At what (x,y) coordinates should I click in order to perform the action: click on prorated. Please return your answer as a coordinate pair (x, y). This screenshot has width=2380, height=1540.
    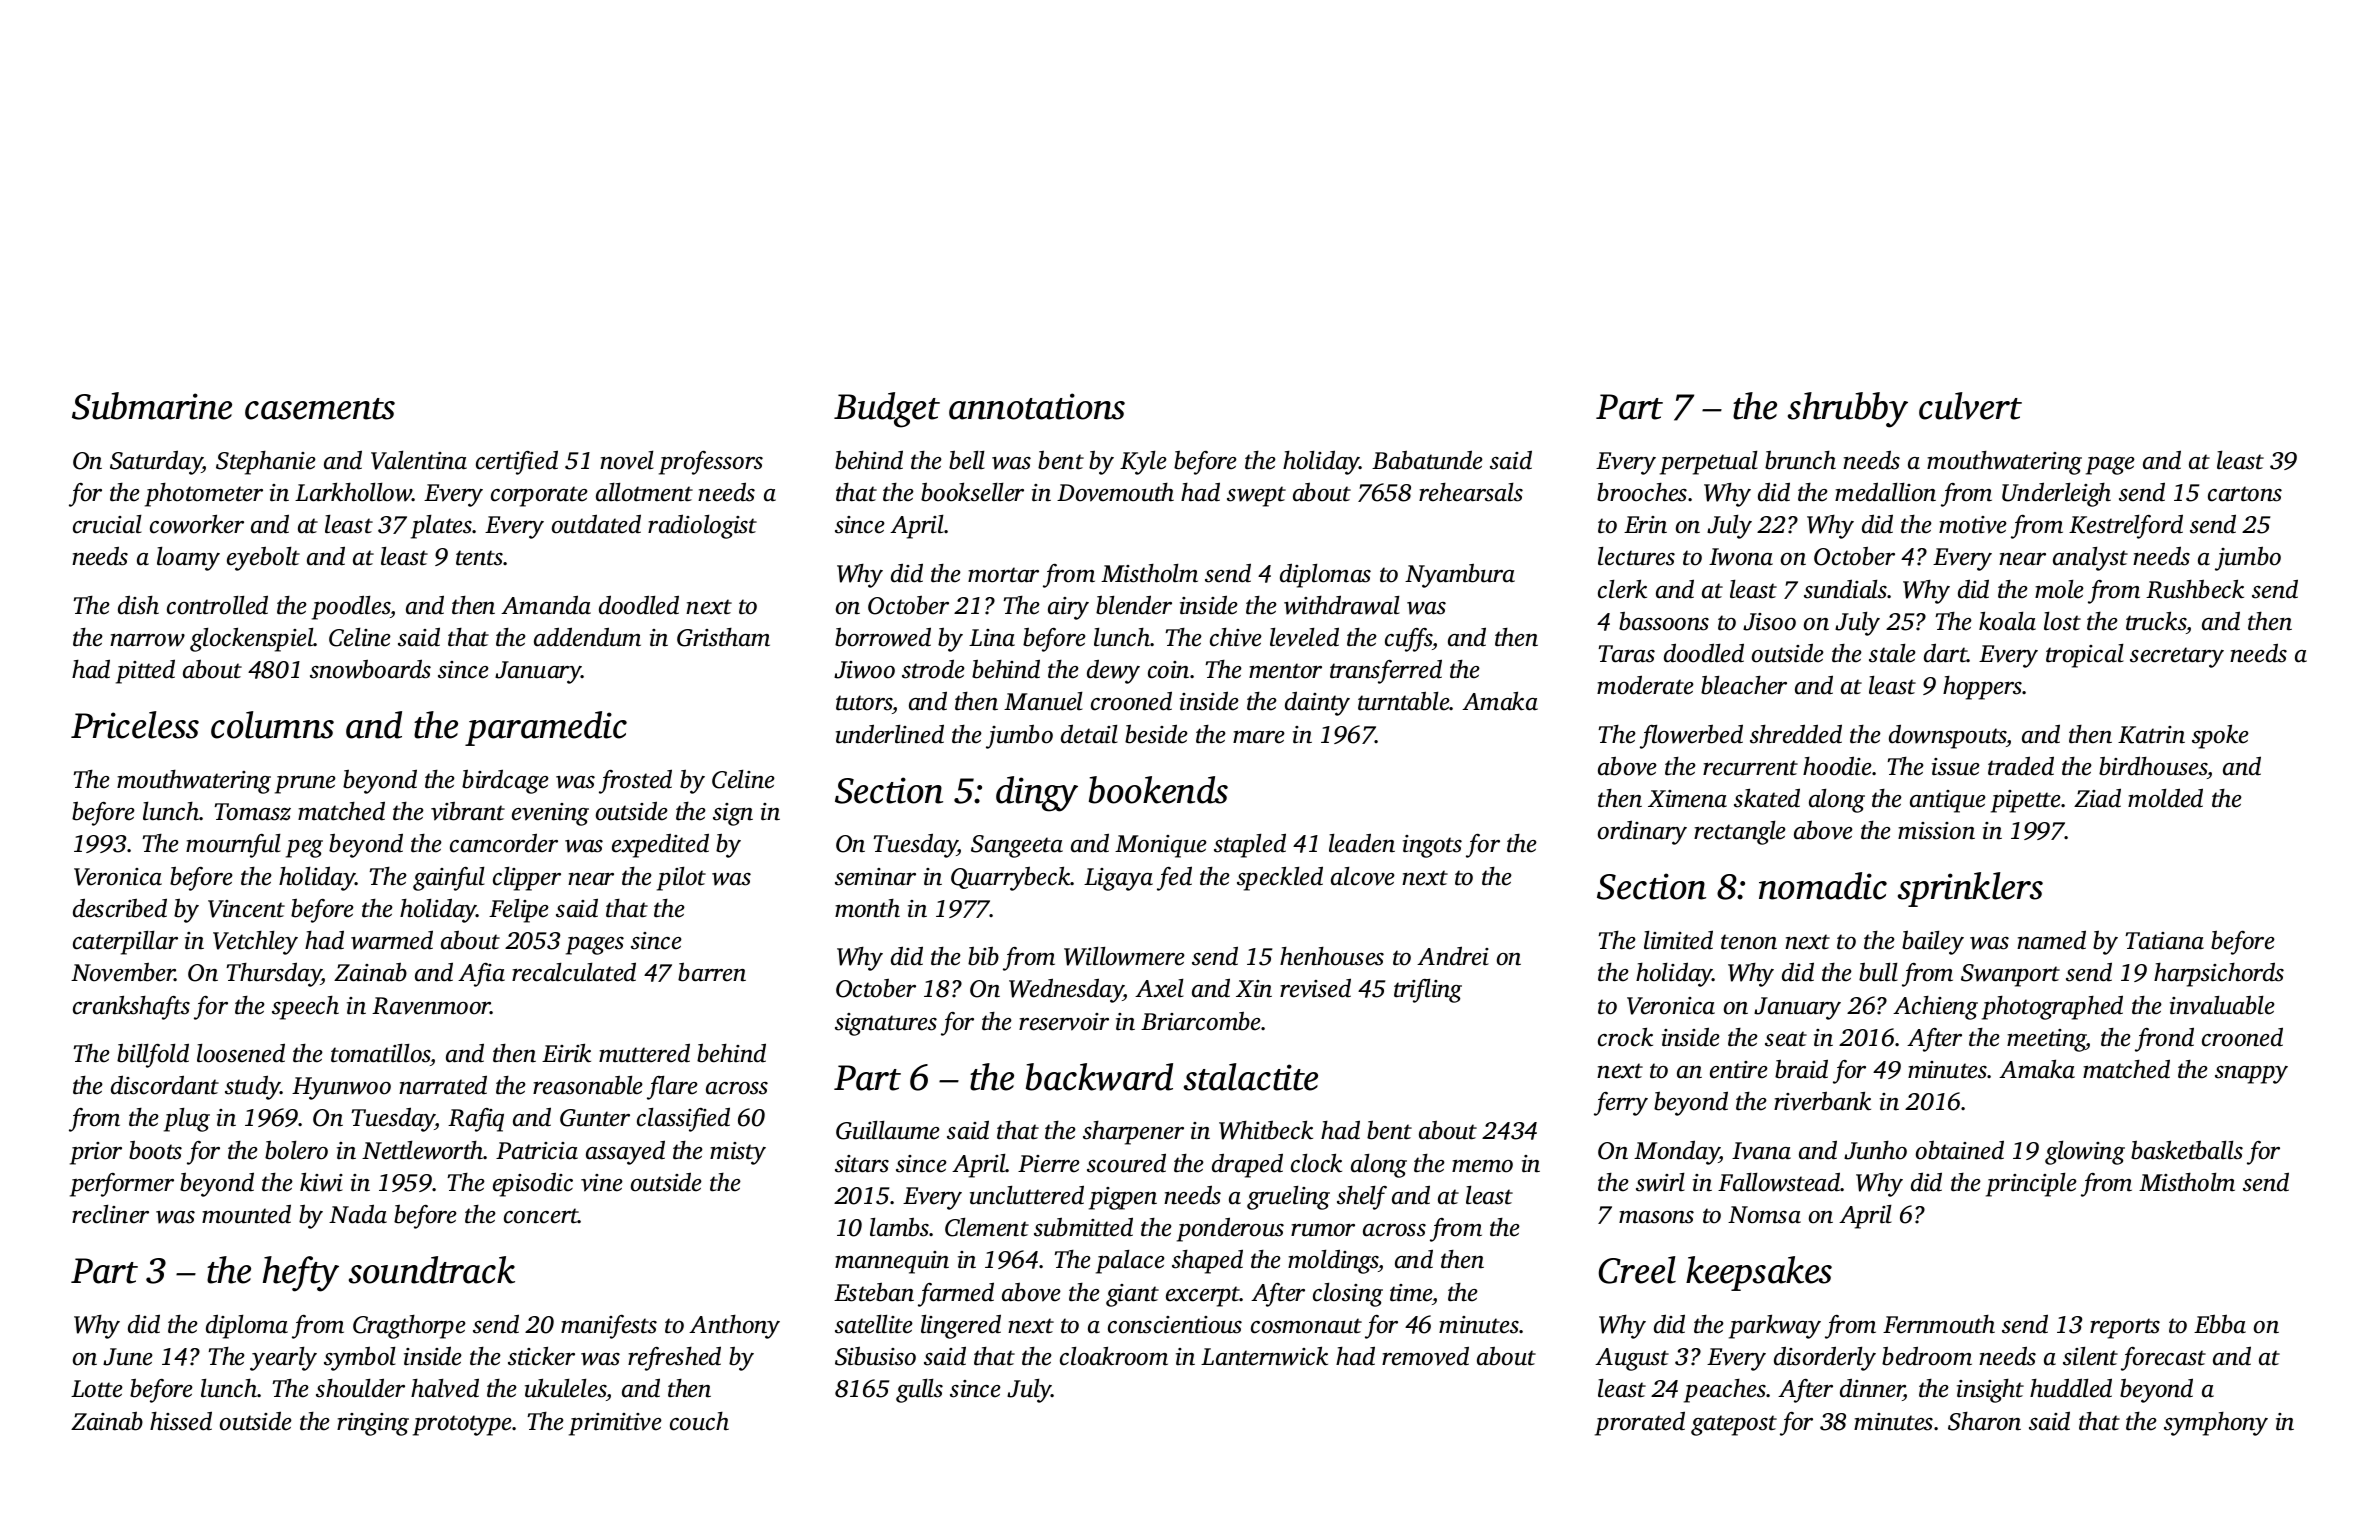
    Looking at the image, I should click on (1640, 1423).
